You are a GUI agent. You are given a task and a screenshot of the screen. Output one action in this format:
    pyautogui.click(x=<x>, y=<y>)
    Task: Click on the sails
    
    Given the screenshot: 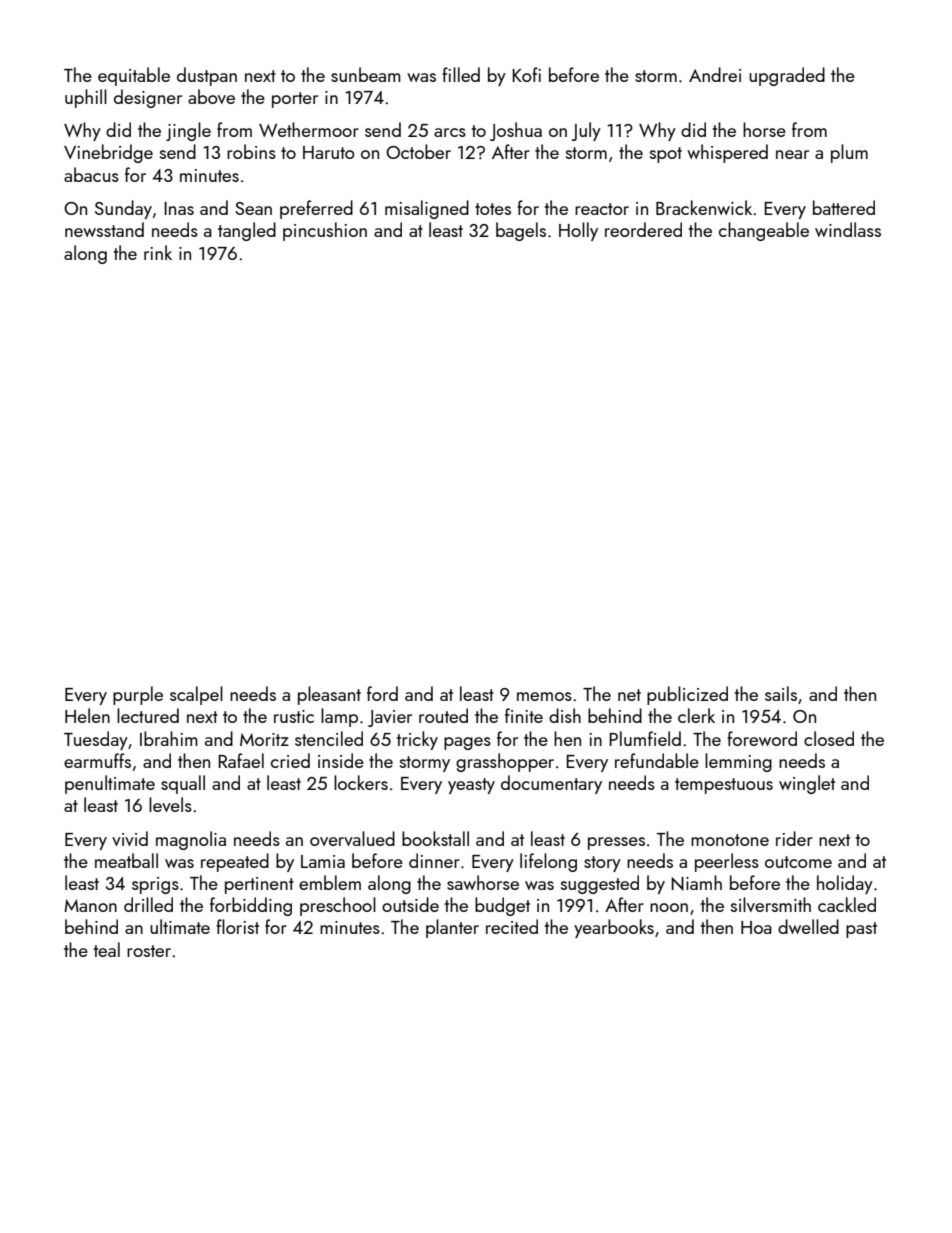 What is the action you would take?
    pyautogui.click(x=781, y=693)
